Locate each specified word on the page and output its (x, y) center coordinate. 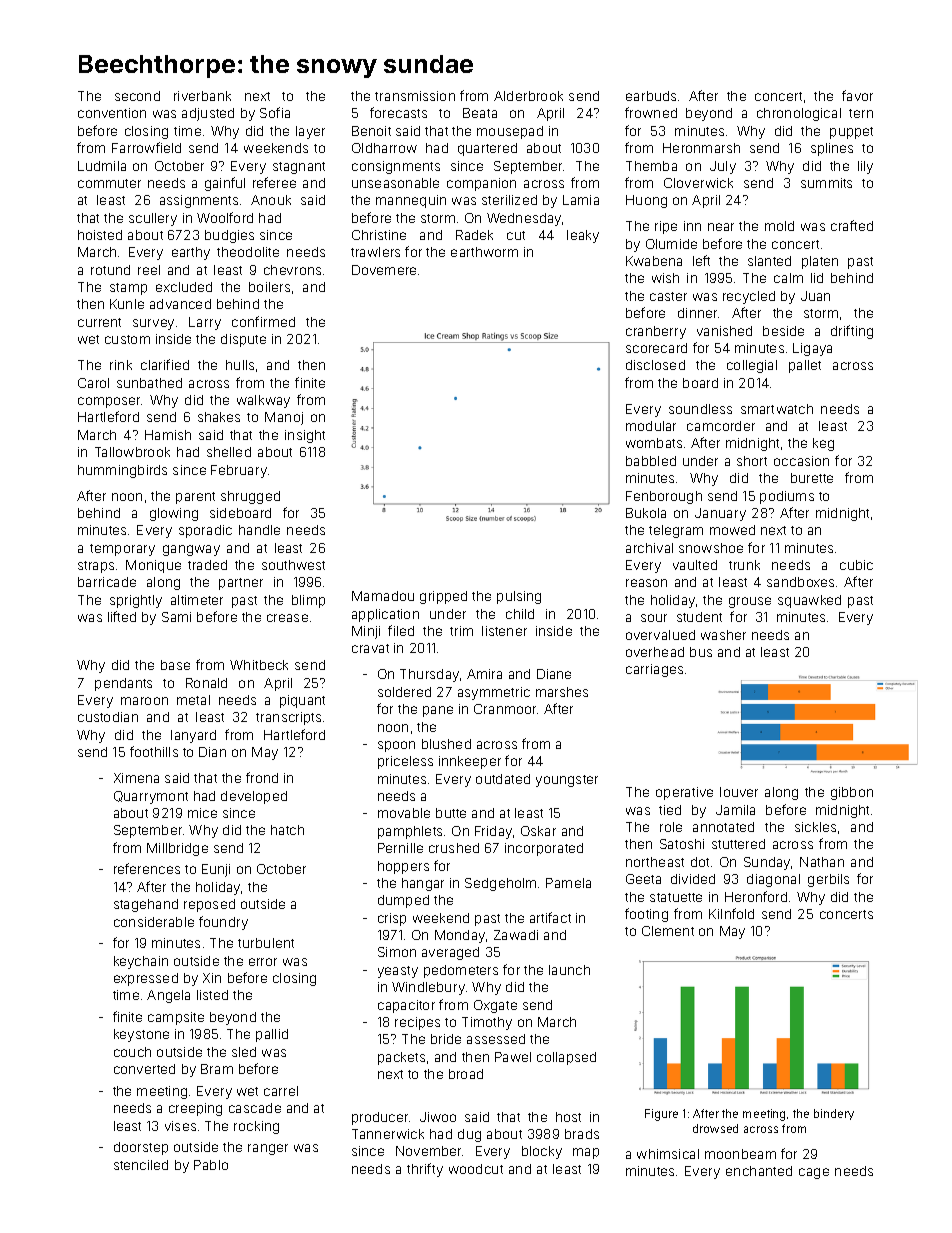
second (137, 96)
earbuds (651, 96)
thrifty (425, 1170)
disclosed (655, 365)
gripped (443, 597)
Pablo (211, 1165)
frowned (651, 112)
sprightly (136, 601)
